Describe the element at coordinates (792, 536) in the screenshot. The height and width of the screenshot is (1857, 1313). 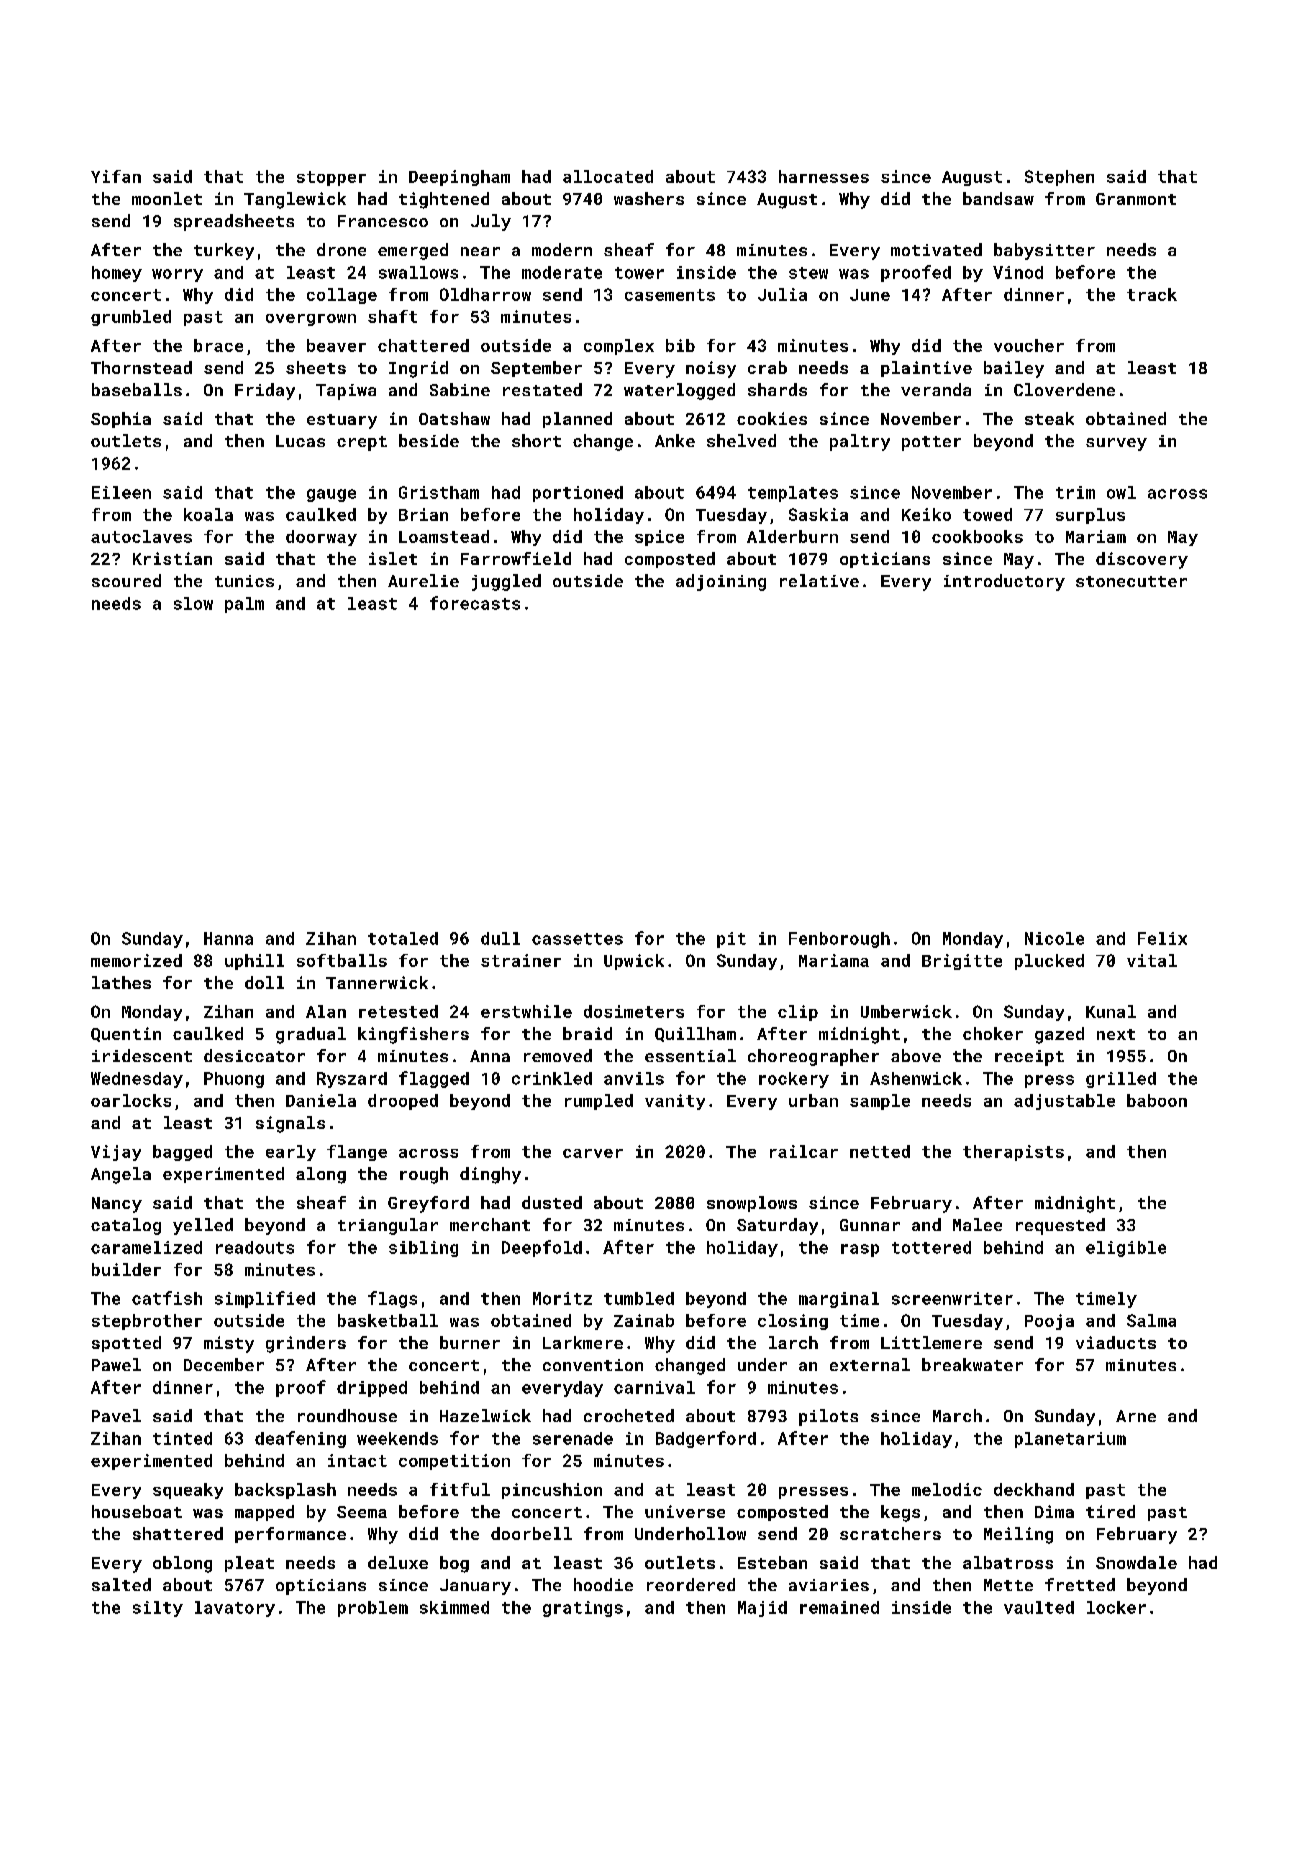
I see `Alderburn` at that location.
